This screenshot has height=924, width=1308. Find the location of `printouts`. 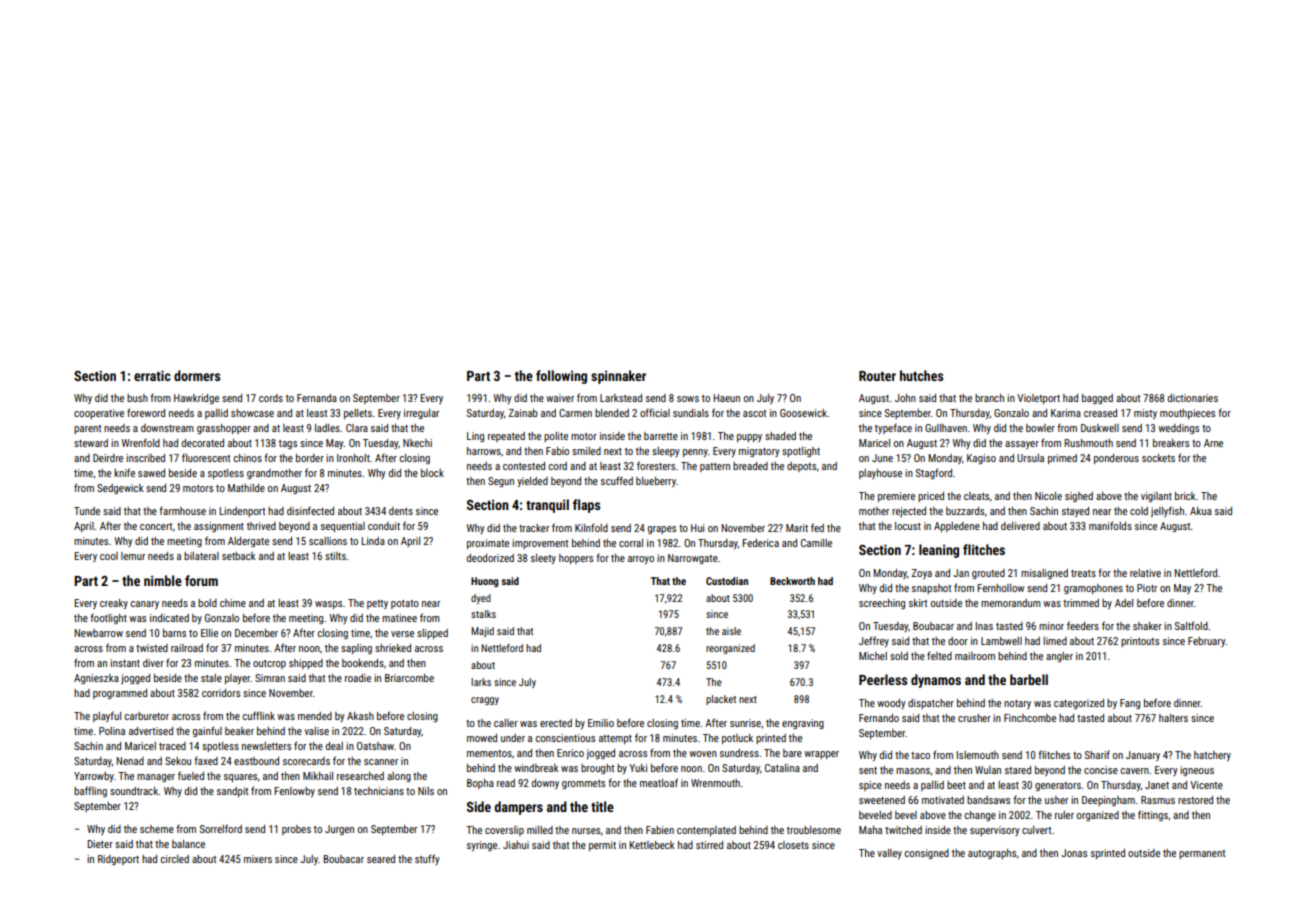

printouts is located at coordinates (1140, 642).
